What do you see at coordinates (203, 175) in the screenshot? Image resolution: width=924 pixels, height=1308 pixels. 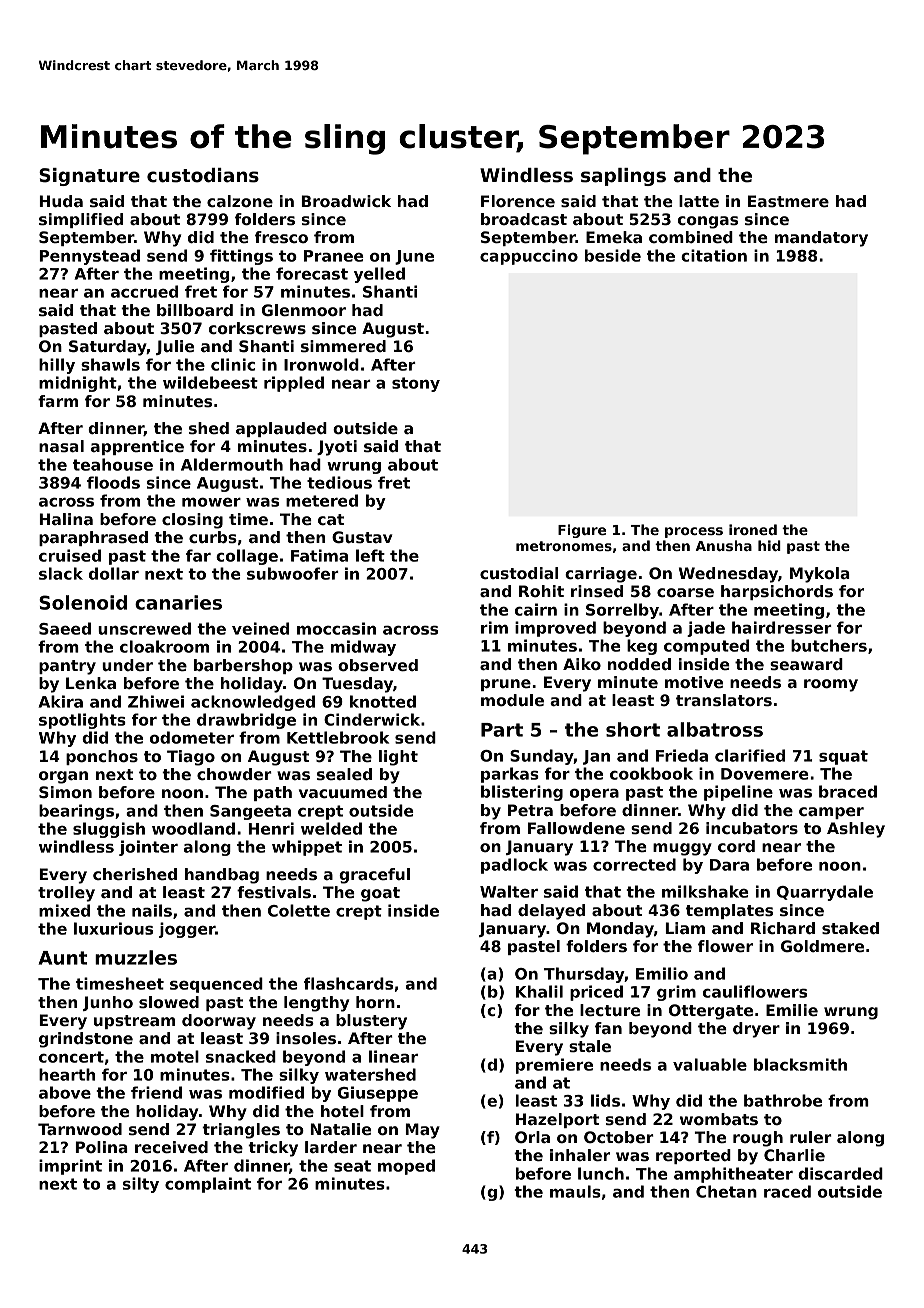 I see `custodians` at bounding box center [203, 175].
